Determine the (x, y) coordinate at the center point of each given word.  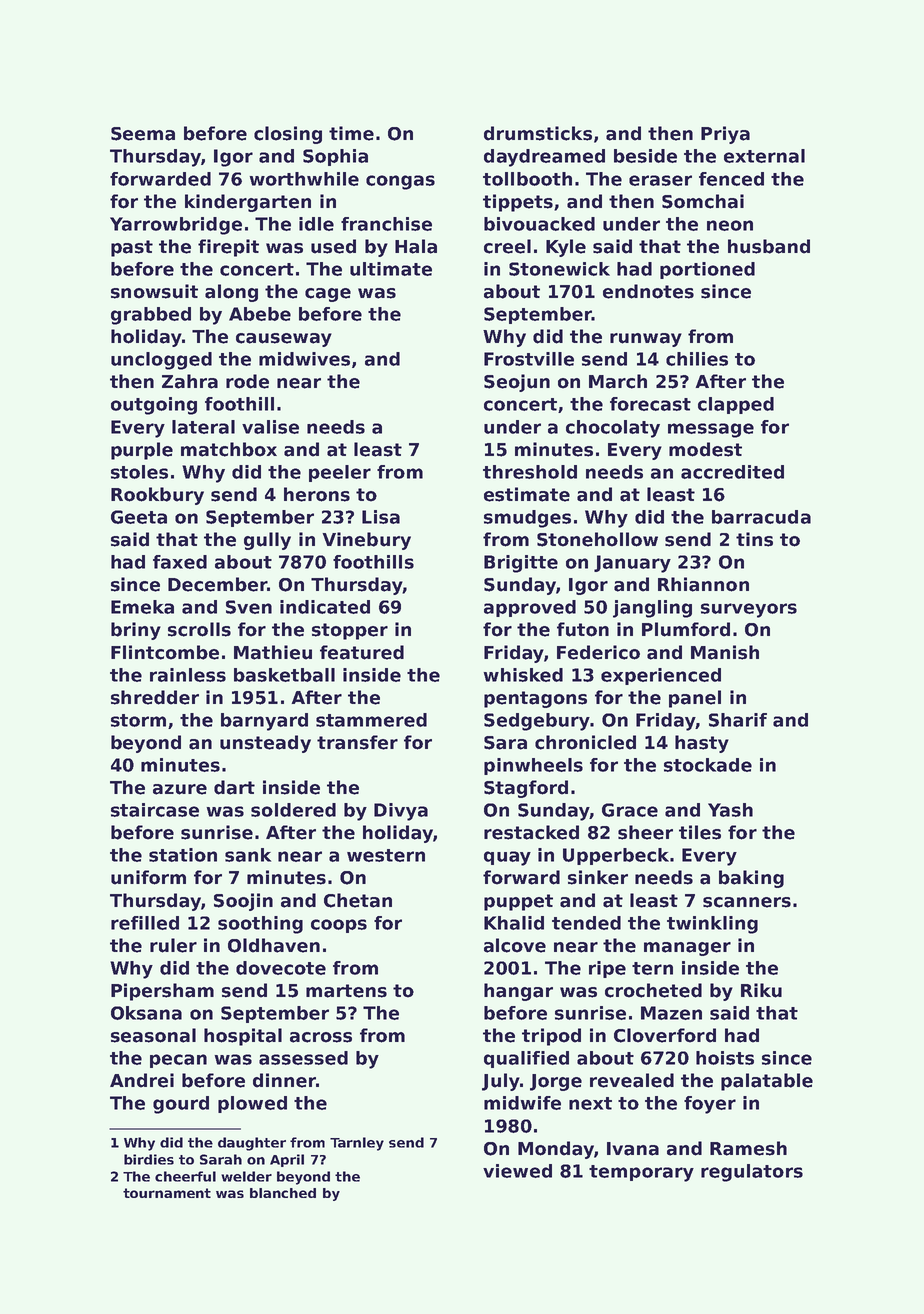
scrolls (199, 629)
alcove (515, 945)
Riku (761, 990)
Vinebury (366, 541)
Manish (725, 652)
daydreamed (544, 158)
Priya (725, 135)
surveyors (749, 610)
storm (138, 720)
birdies (149, 1159)
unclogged (161, 361)
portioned (707, 270)
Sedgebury (537, 722)
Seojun (517, 383)
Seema (143, 134)
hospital (243, 1037)
